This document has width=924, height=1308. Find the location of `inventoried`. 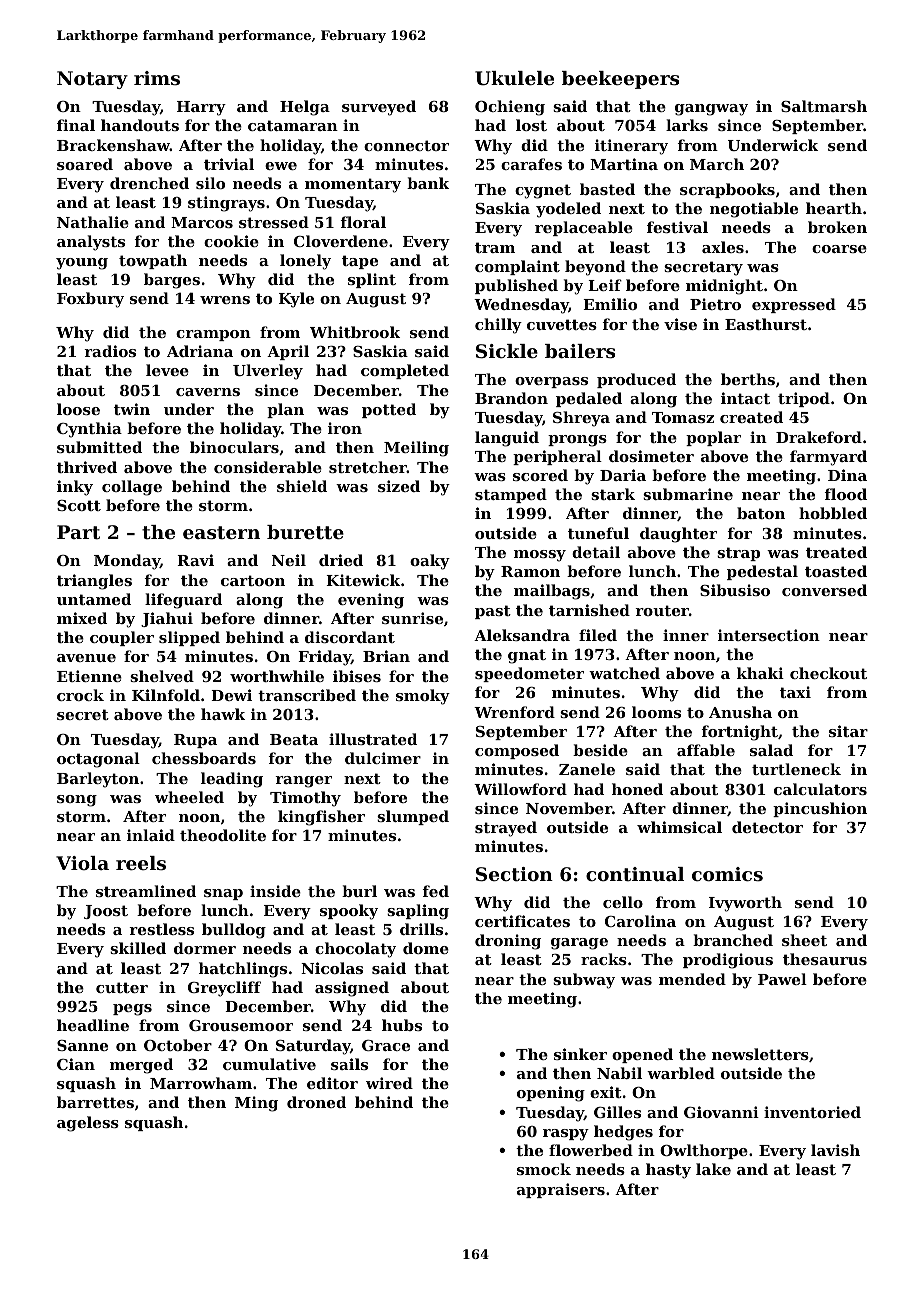

inventoried is located at coordinates (812, 1112).
